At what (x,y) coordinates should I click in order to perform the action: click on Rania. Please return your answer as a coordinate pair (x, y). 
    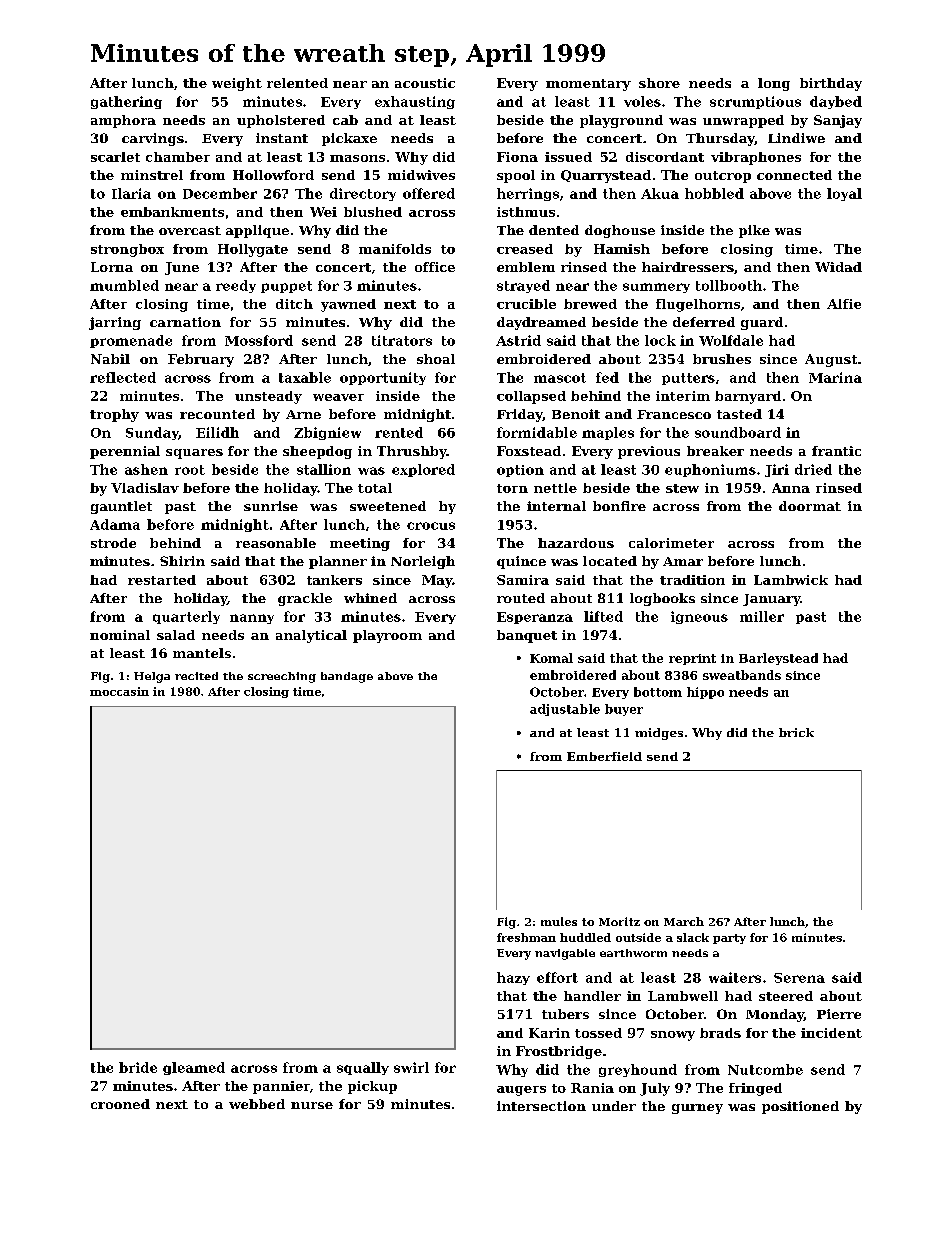
    Looking at the image, I should click on (592, 1088).
